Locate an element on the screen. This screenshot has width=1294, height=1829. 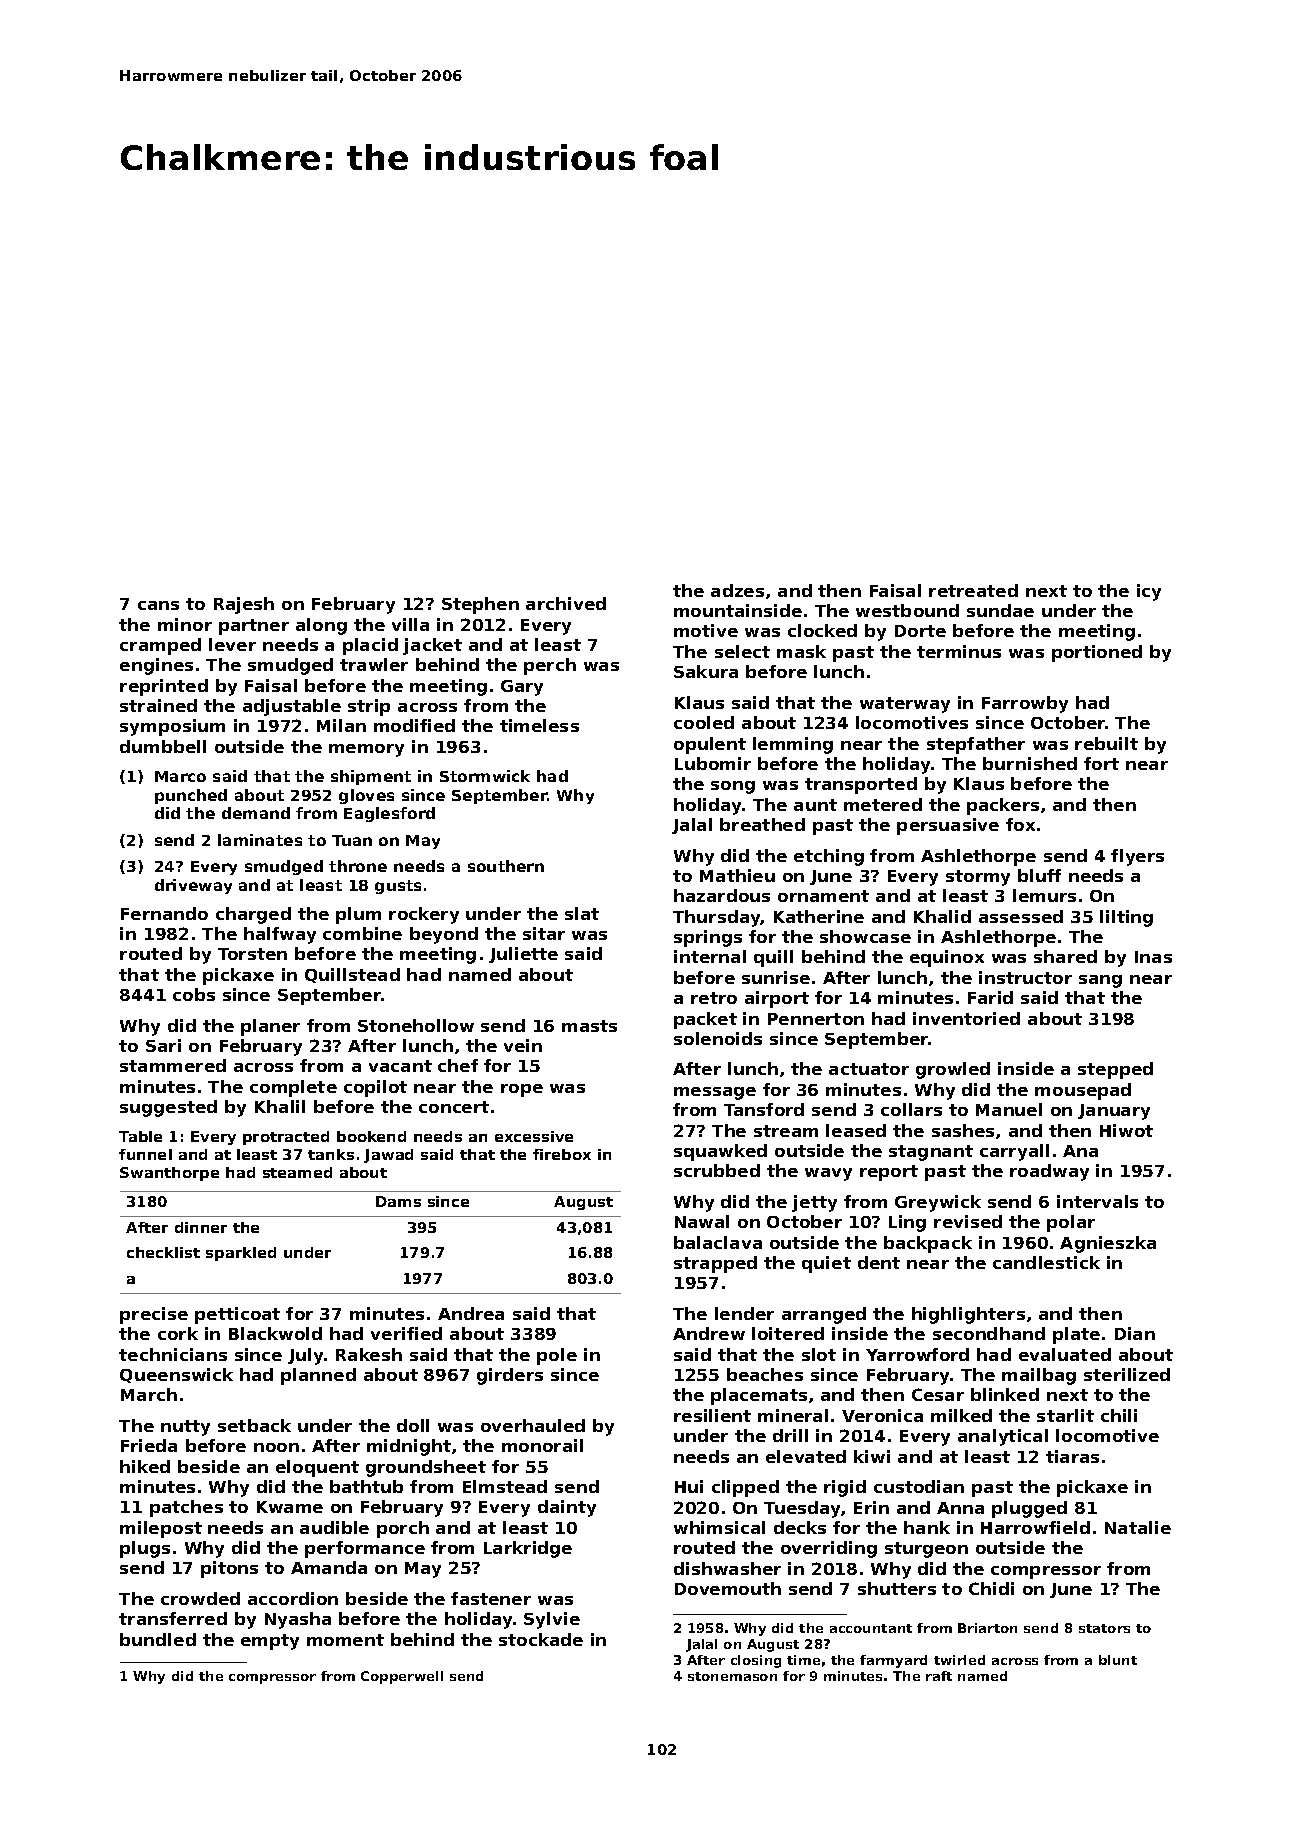
checklist is located at coordinates (163, 1252).
